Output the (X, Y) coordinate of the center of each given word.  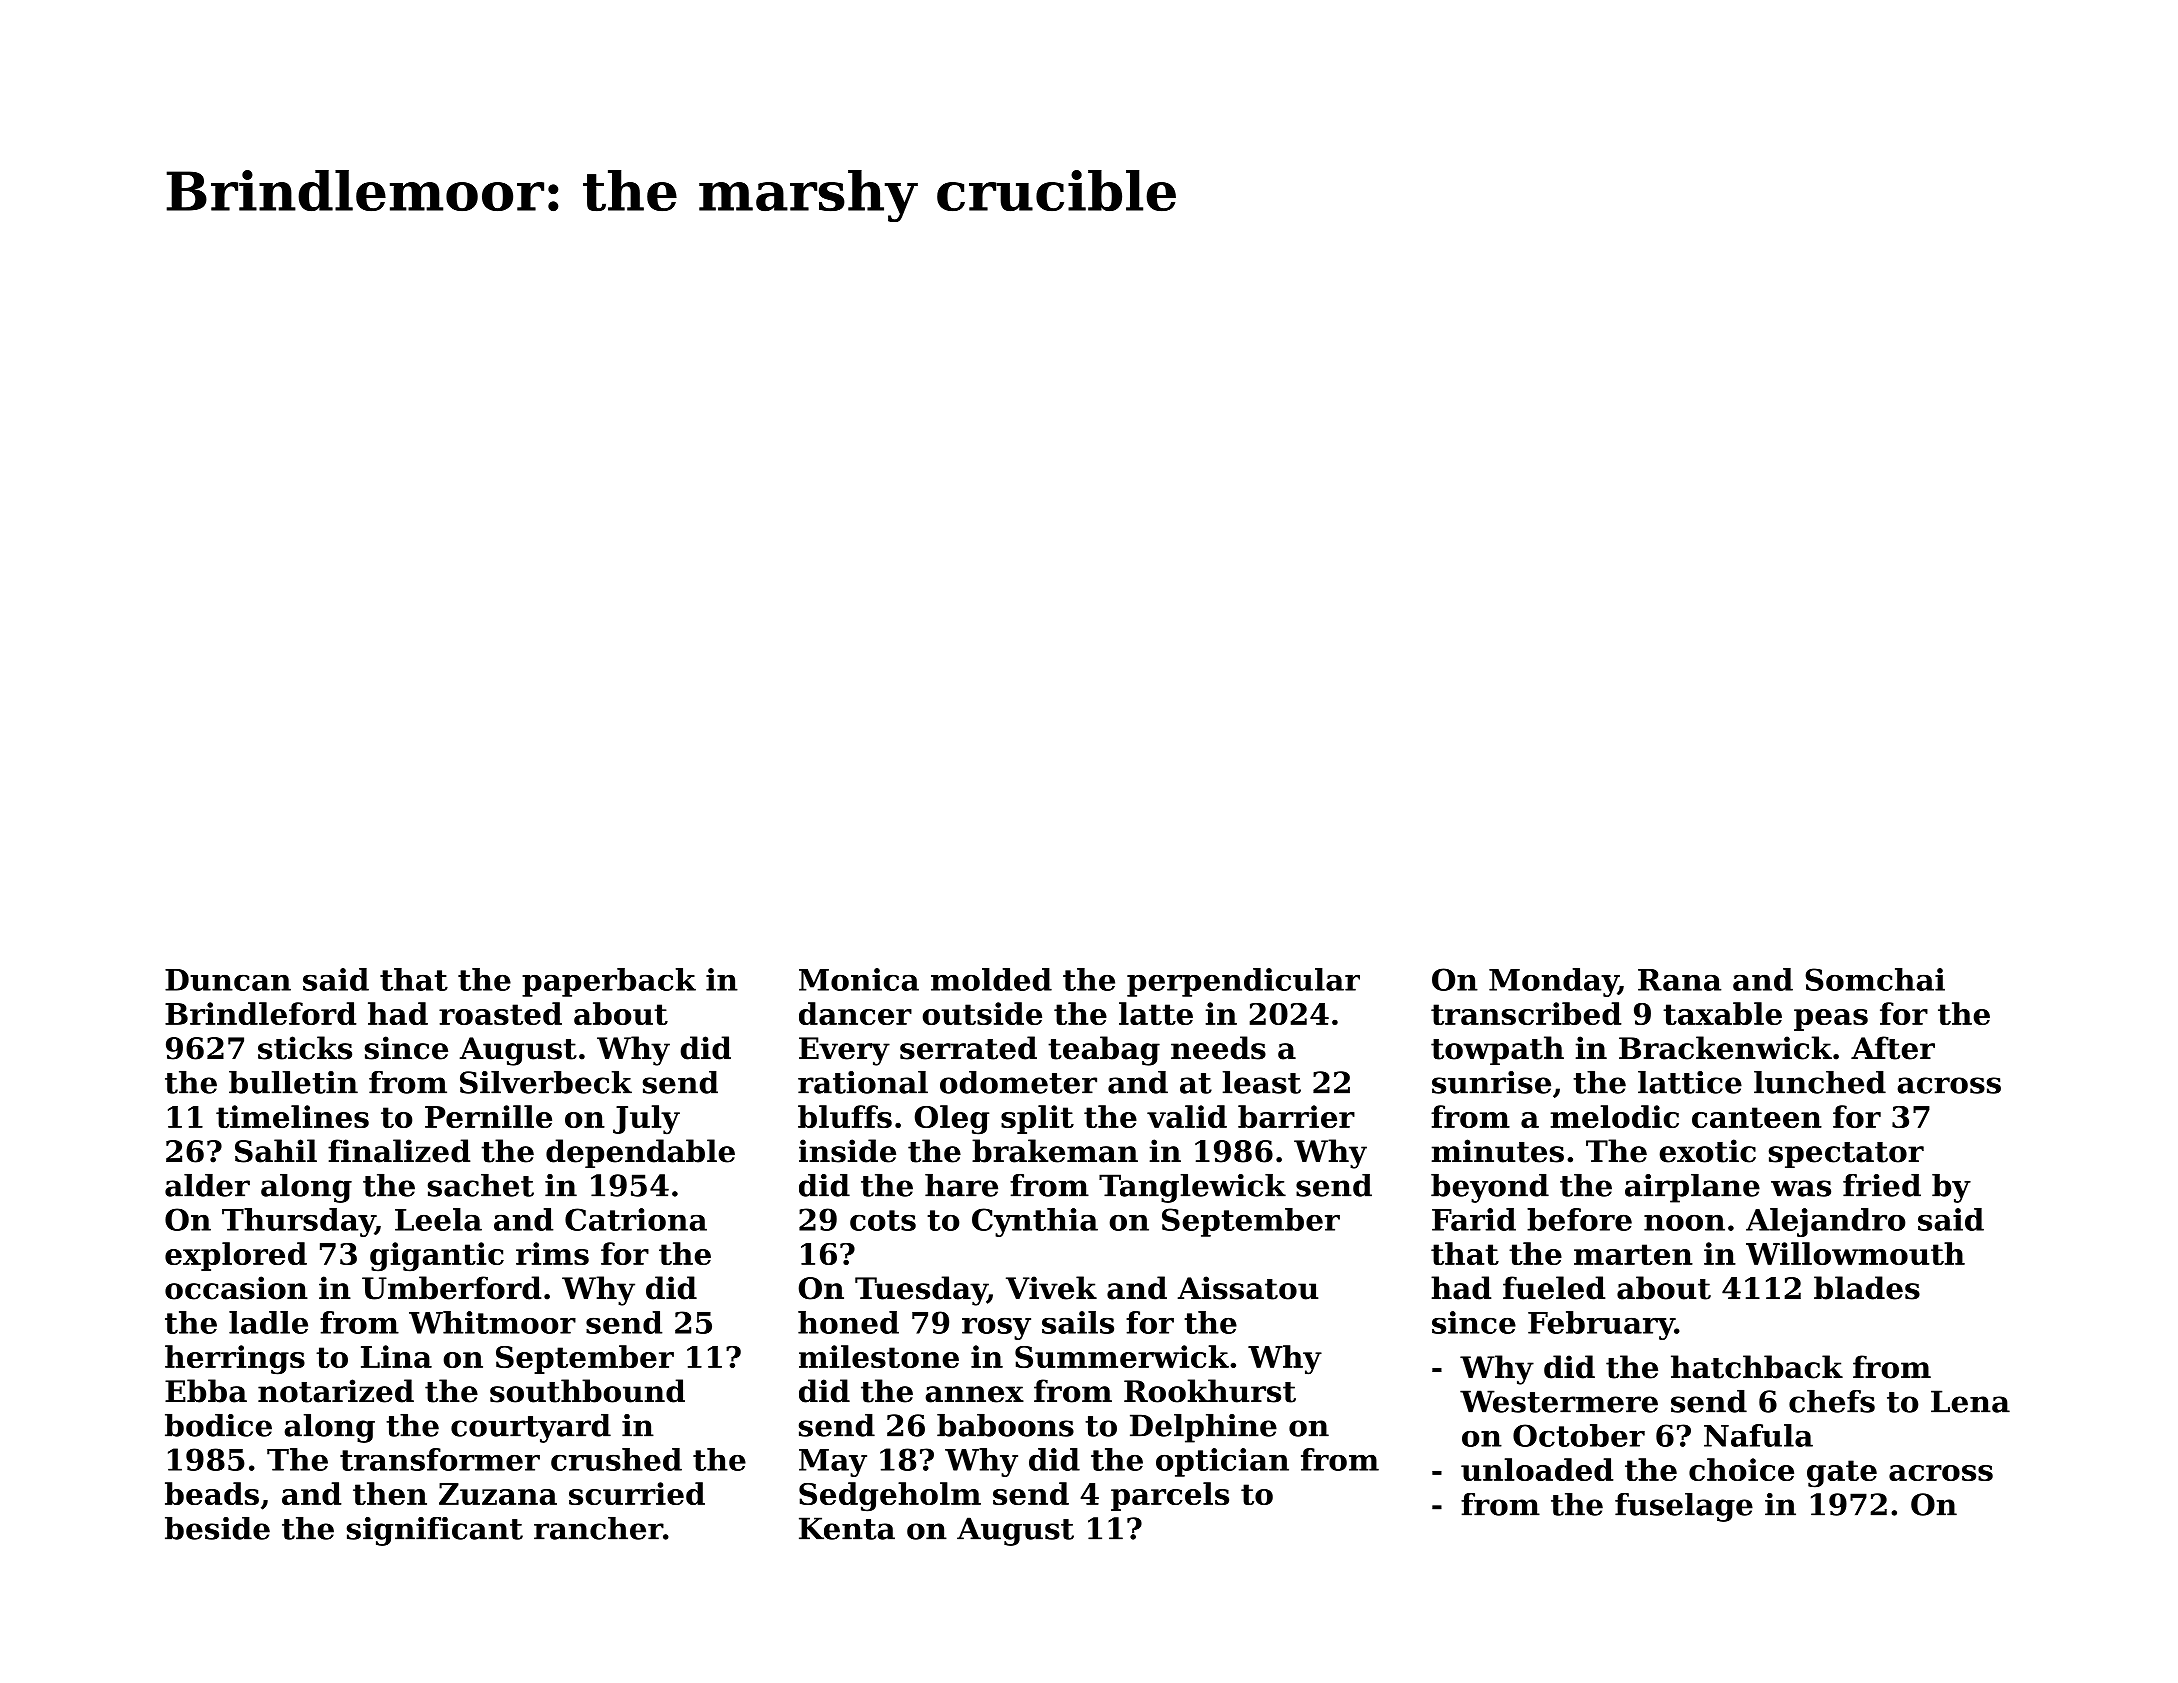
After (1893, 1048)
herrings (235, 1360)
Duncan (228, 980)
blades (1867, 1288)
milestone (879, 1356)
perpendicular (1243, 982)
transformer (440, 1459)
